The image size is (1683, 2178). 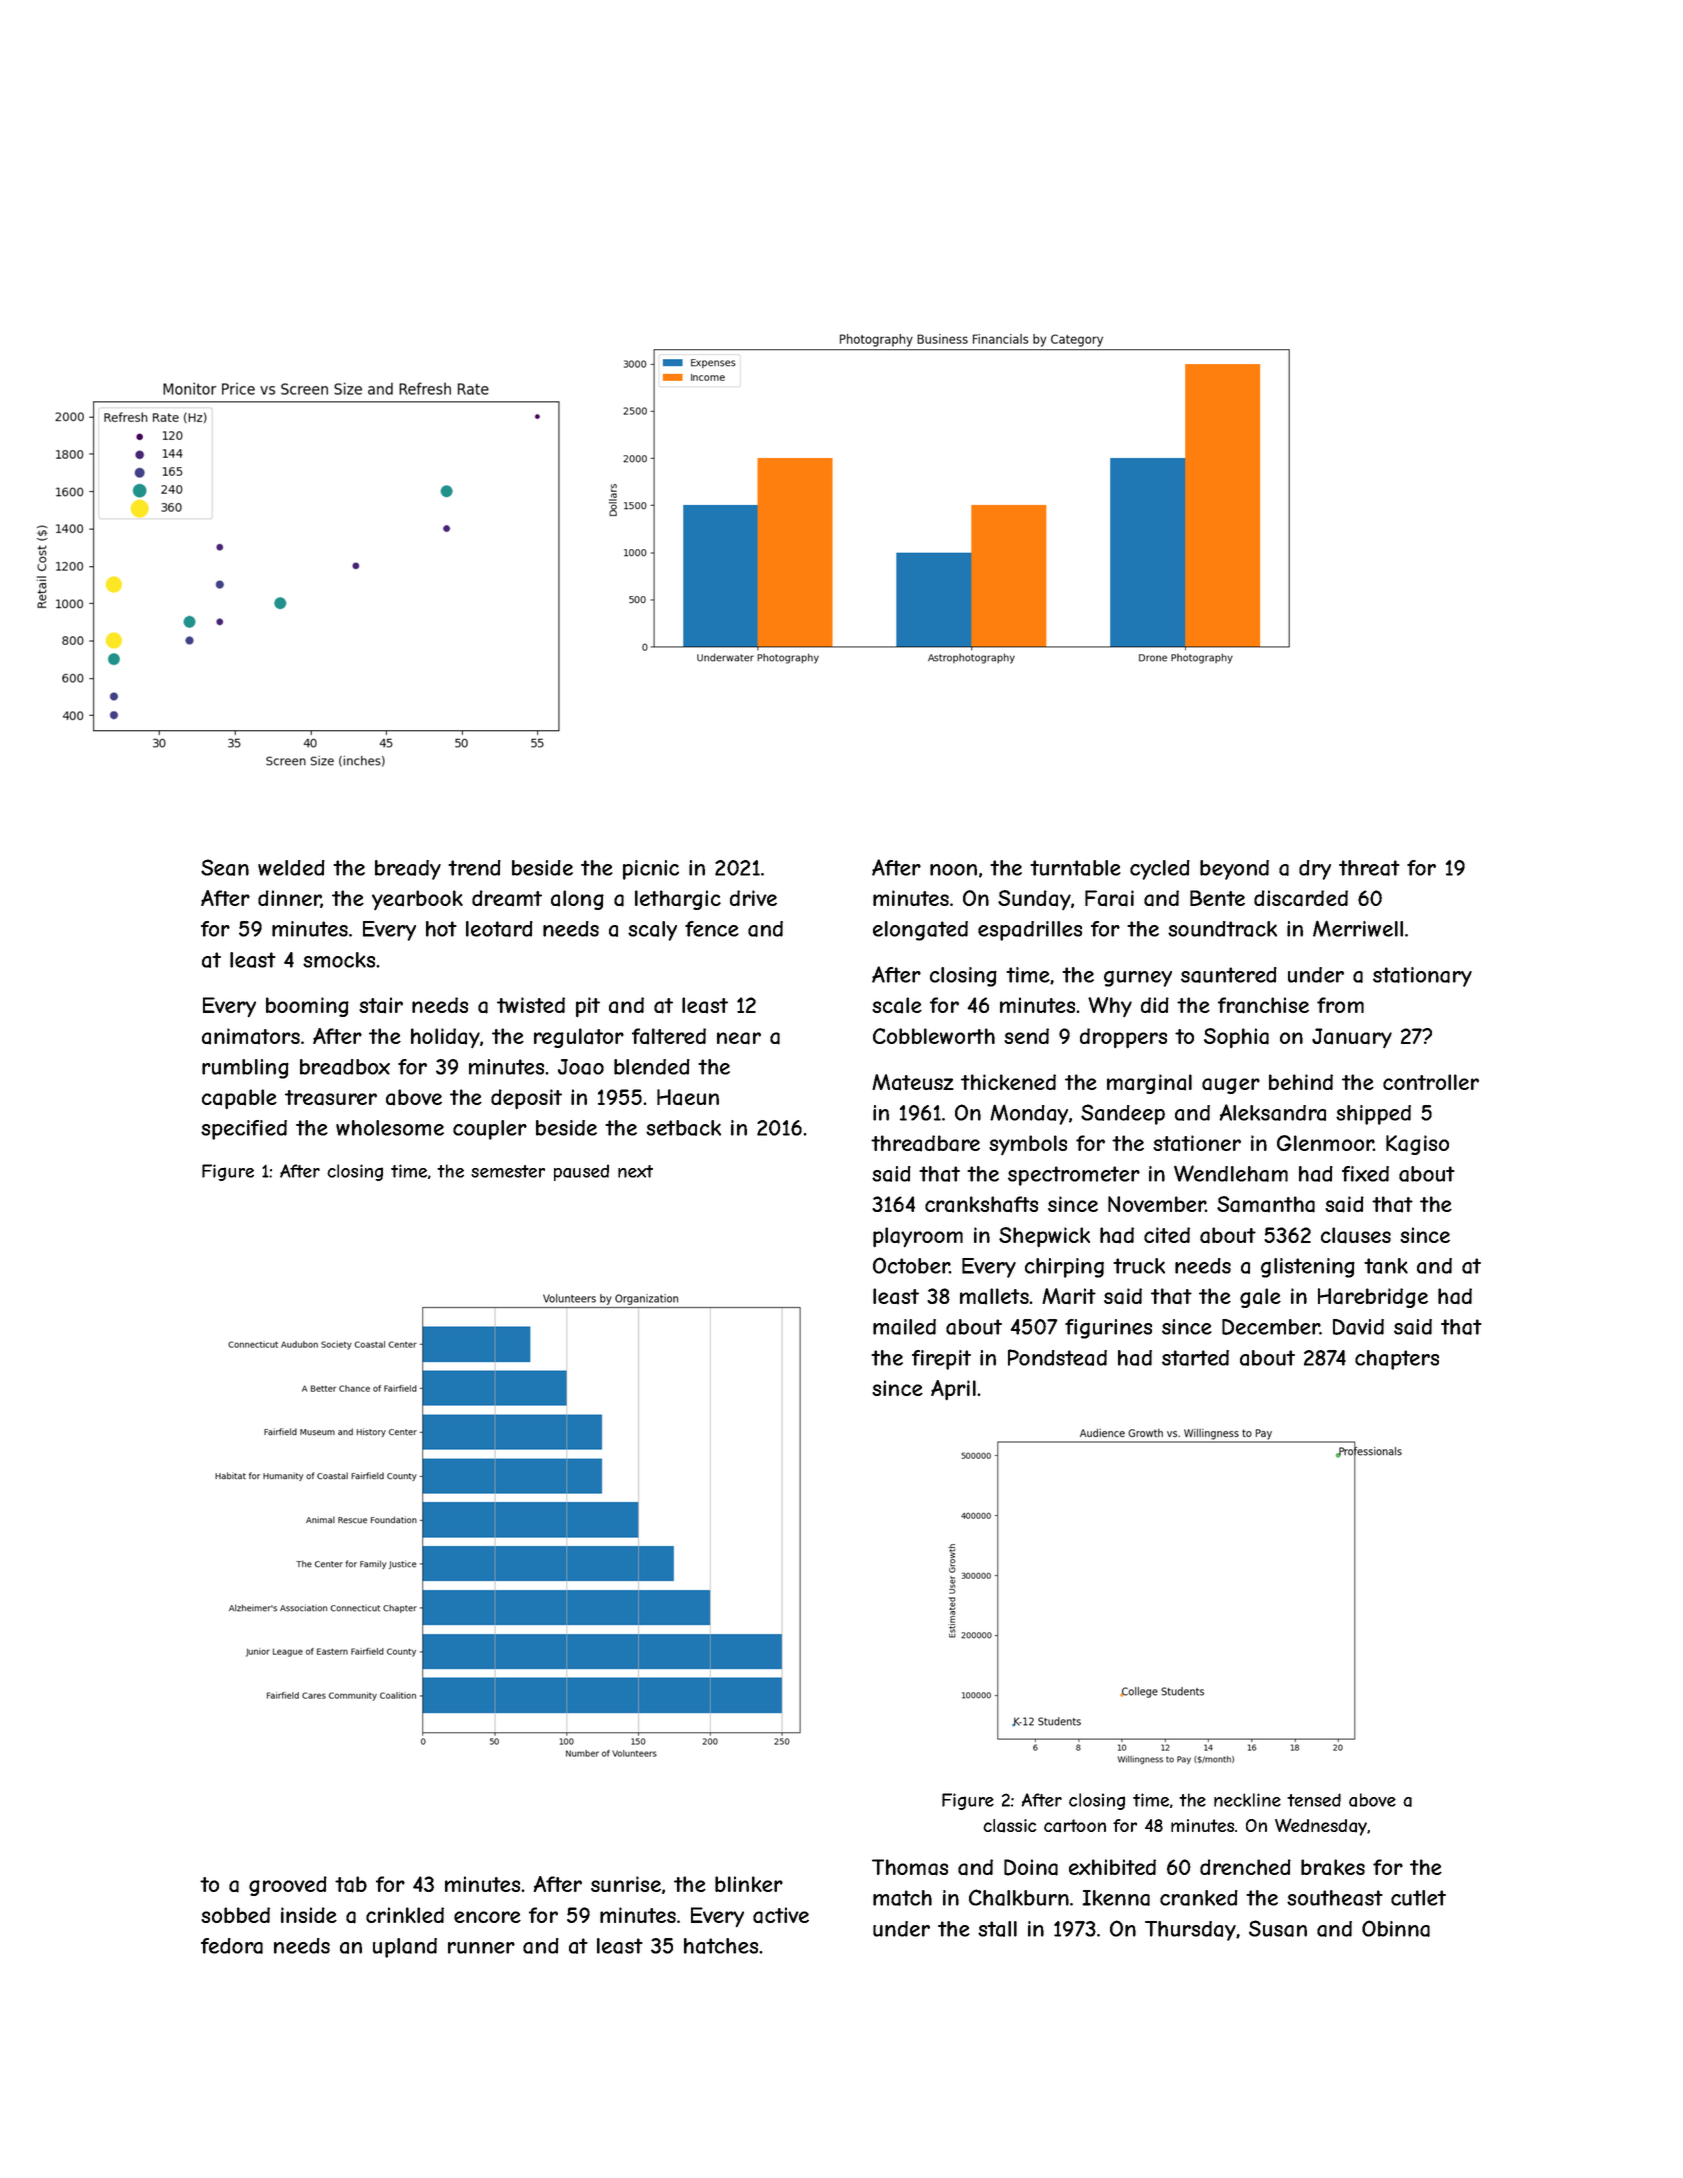 What do you see at coordinates (635, 1171) in the screenshot?
I see `next` at bounding box center [635, 1171].
